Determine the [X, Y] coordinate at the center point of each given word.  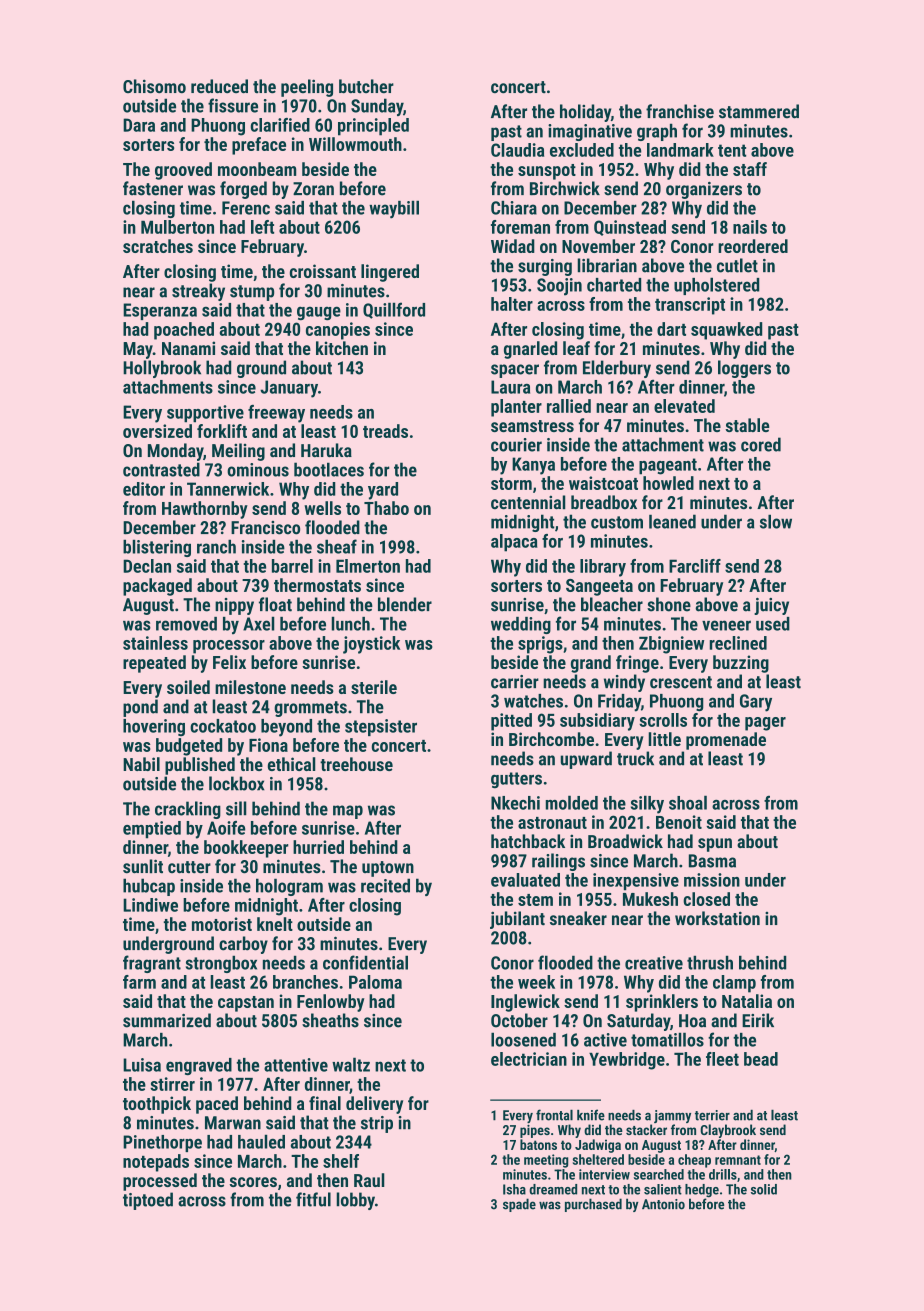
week [536, 982]
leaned [672, 521]
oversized [157, 431]
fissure [233, 105]
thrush [710, 963]
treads [385, 431]
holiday [585, 113]
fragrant [152, 964]
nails [750, 227]
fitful [313, 1199]
